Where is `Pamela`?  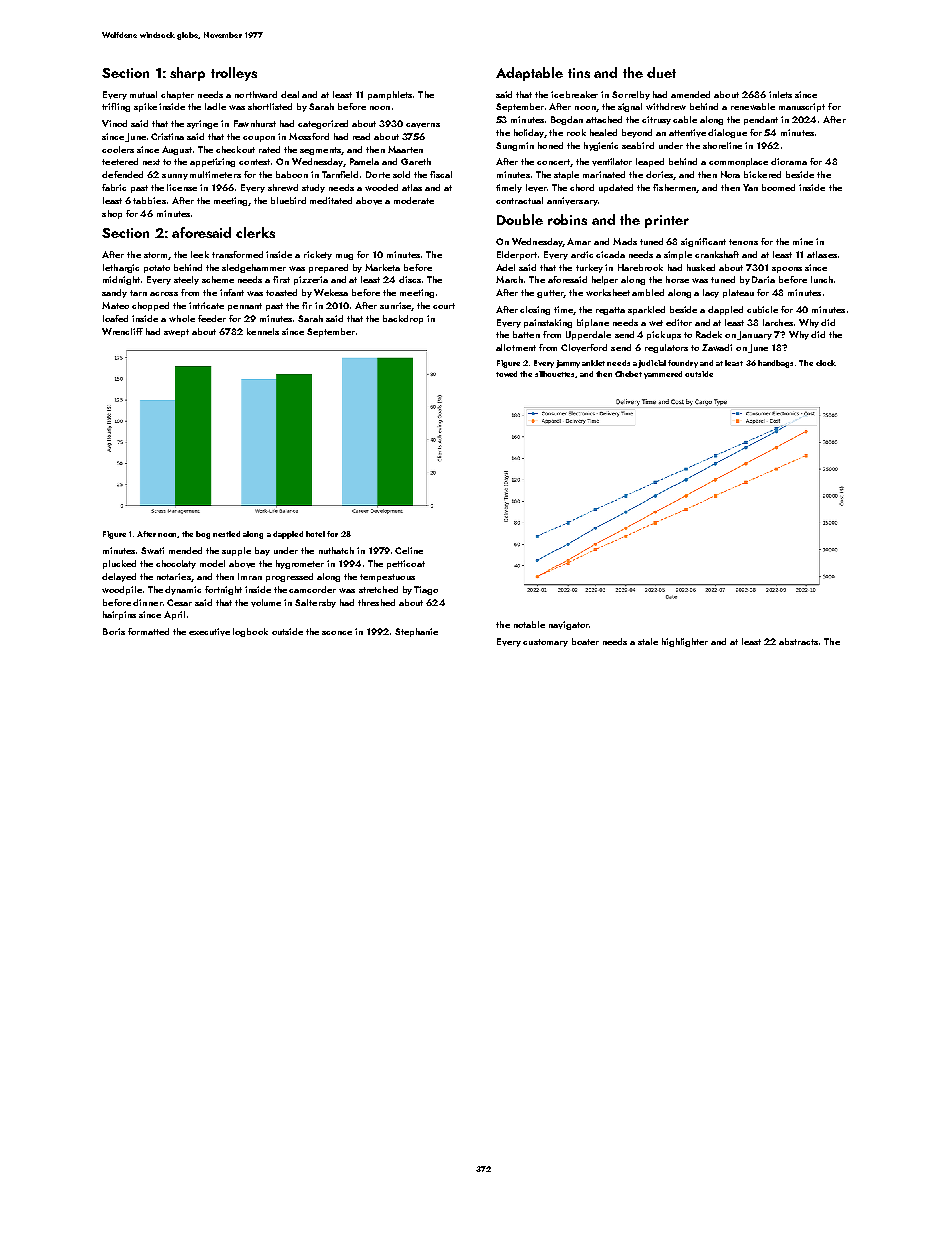 Pamela is located at coordinates (364, 161).
